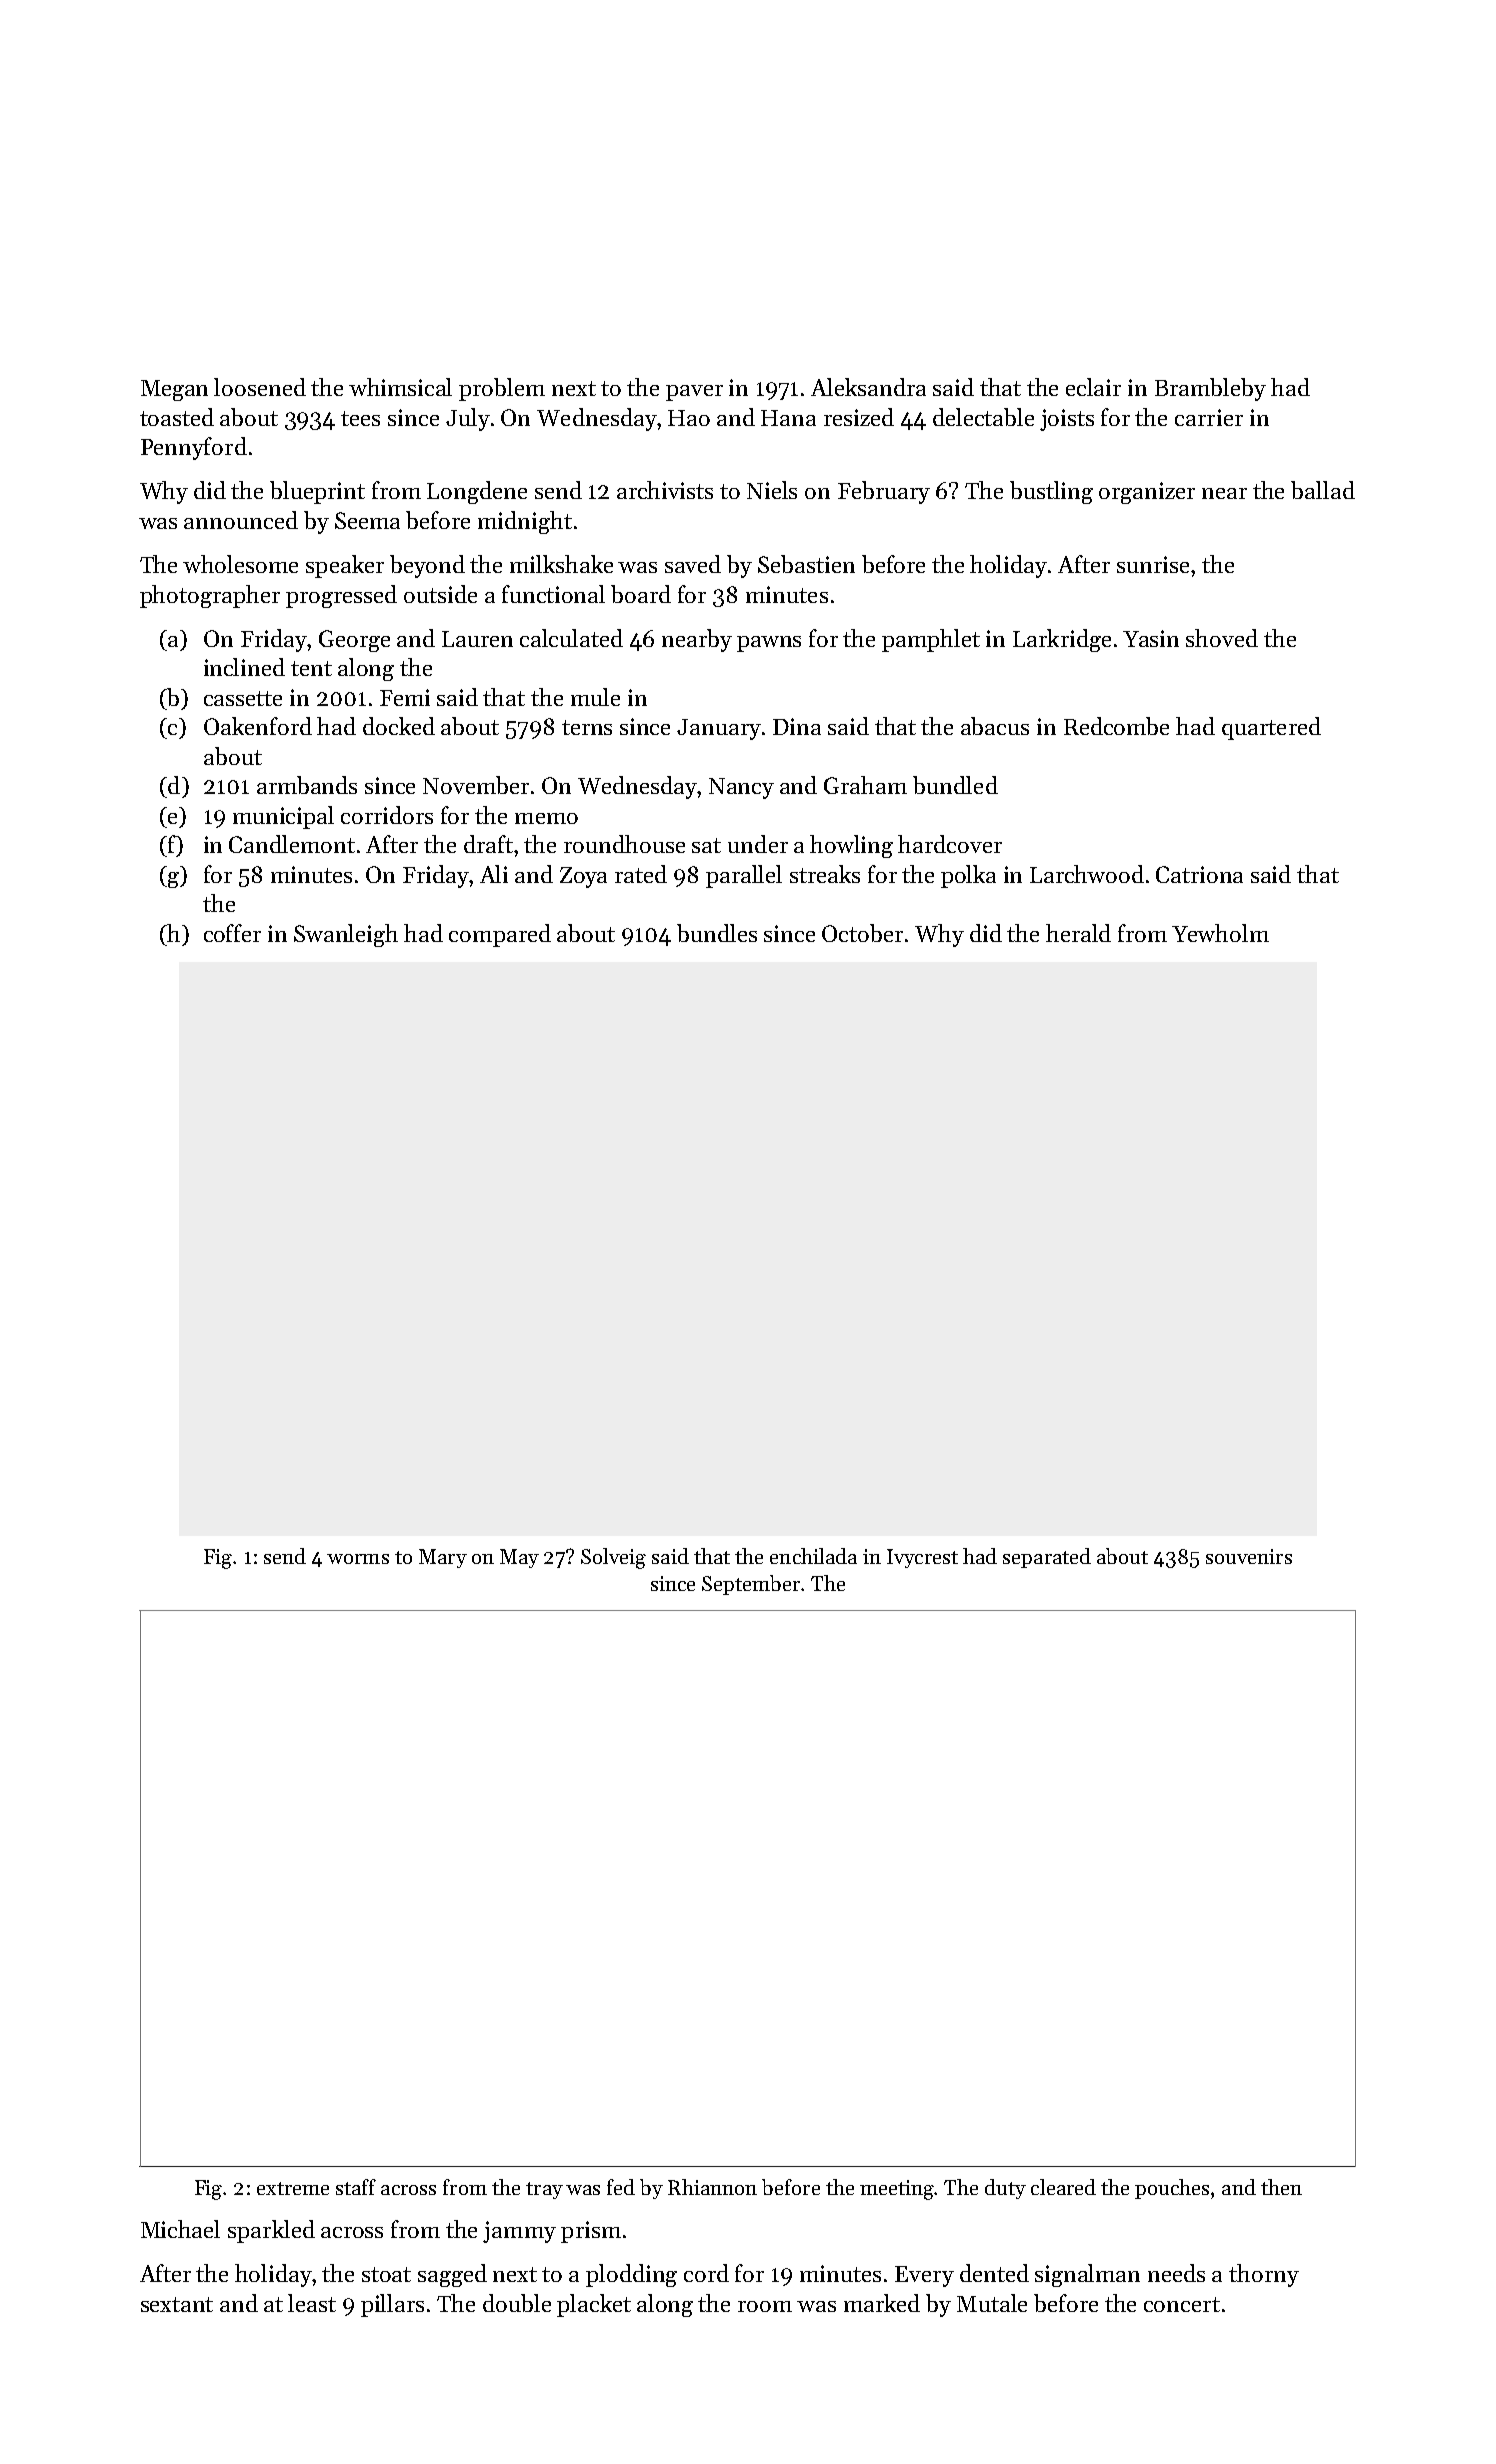 This screenshot has width=1496, height=2464. Describe the element at coordinates (1323, 490) in the screenshot. I see `ballad` at that location.
